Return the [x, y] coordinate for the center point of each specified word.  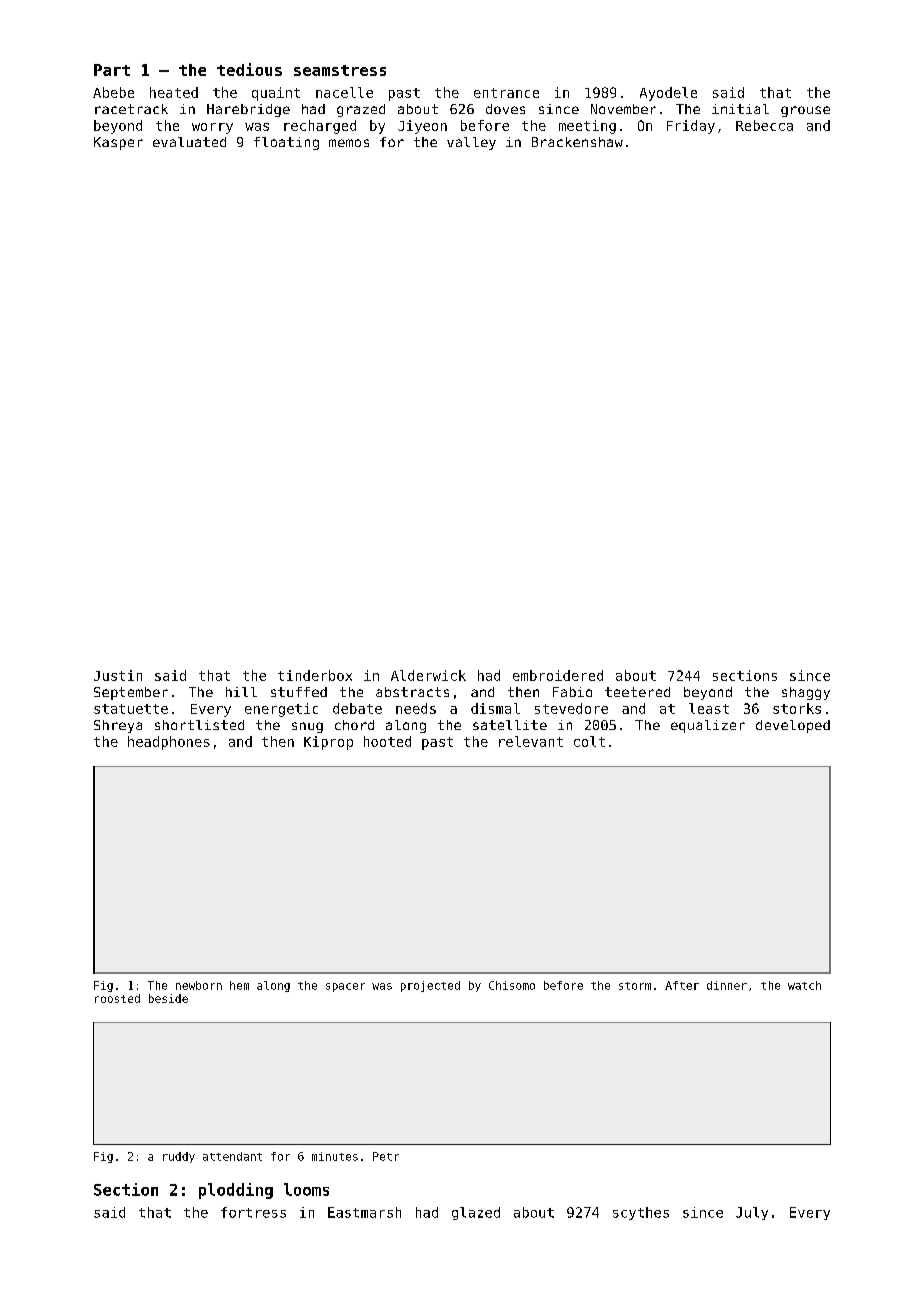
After [682, 985]
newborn [199, 985]
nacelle [344, 92]
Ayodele [668, 94]
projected [430, 986]
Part [112, 70]
